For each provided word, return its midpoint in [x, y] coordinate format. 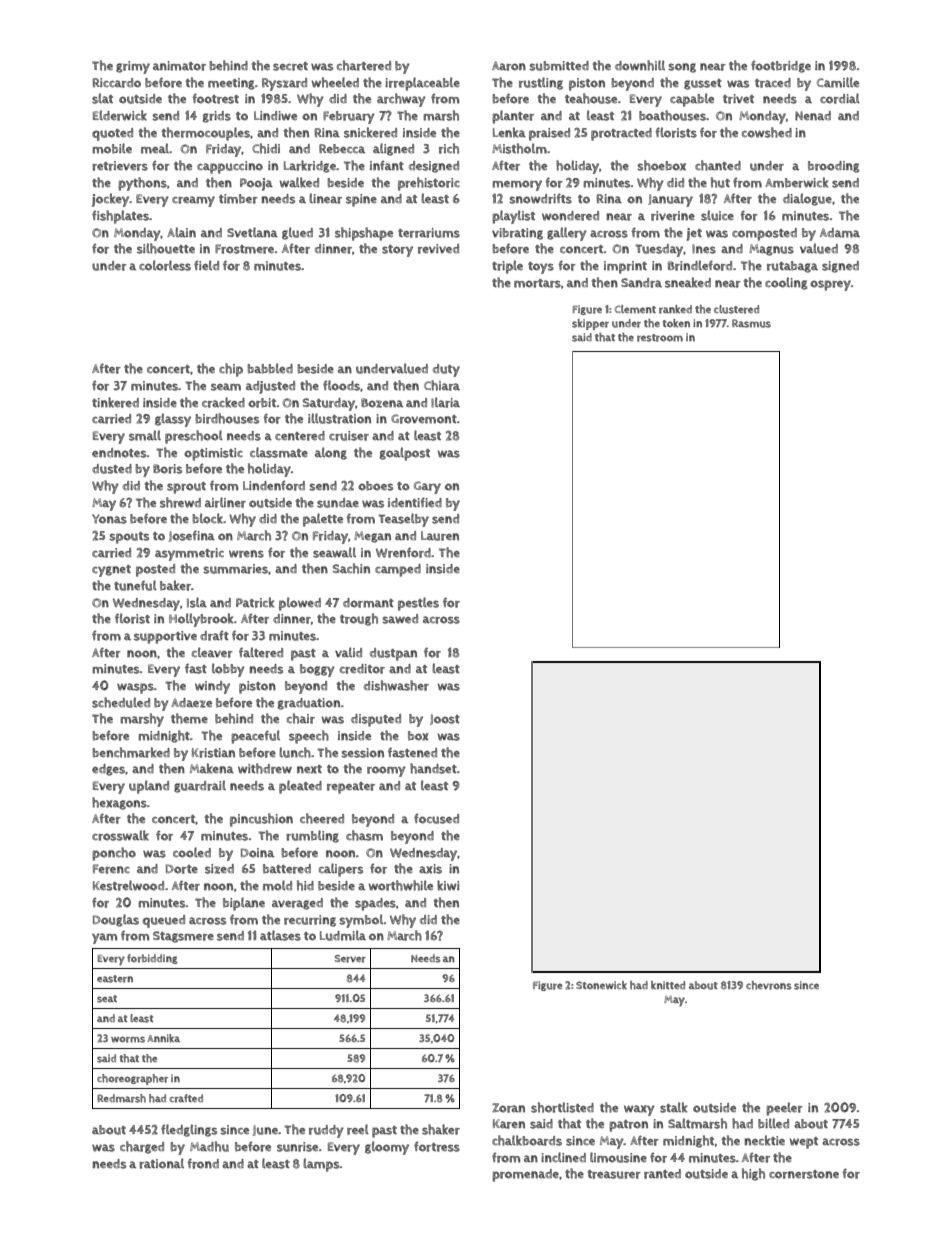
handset [433, 768]
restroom [660, 338]
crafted [186, 1098]
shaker [441, 1129]
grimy [133, 67]
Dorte [182, 869]
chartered [364, 65]
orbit [262, 403]
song [682, 68]
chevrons [769, 985]
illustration [339, 418]
